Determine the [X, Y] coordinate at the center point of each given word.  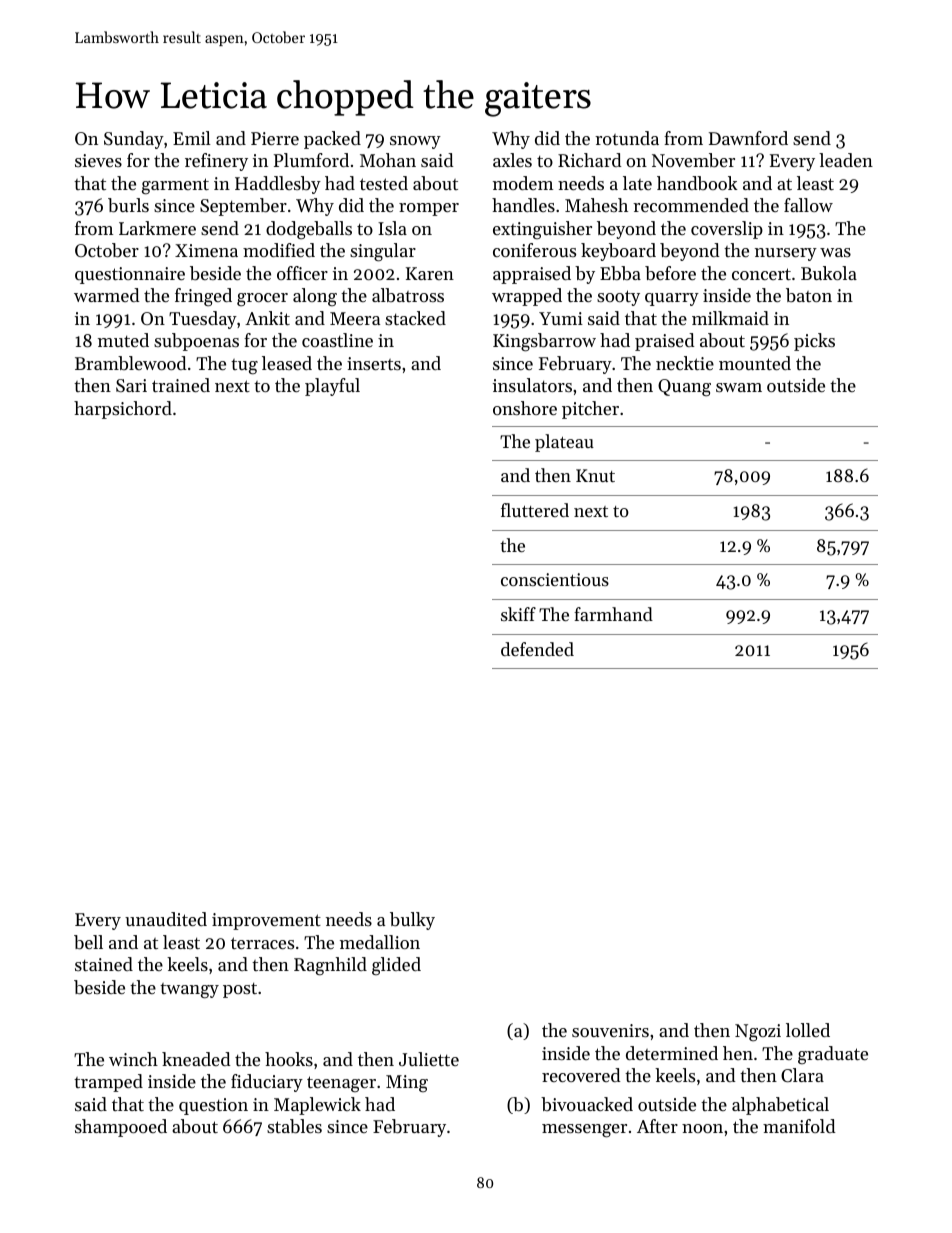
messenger [584, 1131]
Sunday [134, 140]
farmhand [613, 614]
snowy [415, 142]
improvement [266, 921]
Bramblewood [131, 363]
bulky [412, 921]
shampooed [121, 1128]
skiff [518, 614]
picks [814, 342]
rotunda [627, 138]
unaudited [166, 919]
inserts [374, 363]
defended [537, 649]
